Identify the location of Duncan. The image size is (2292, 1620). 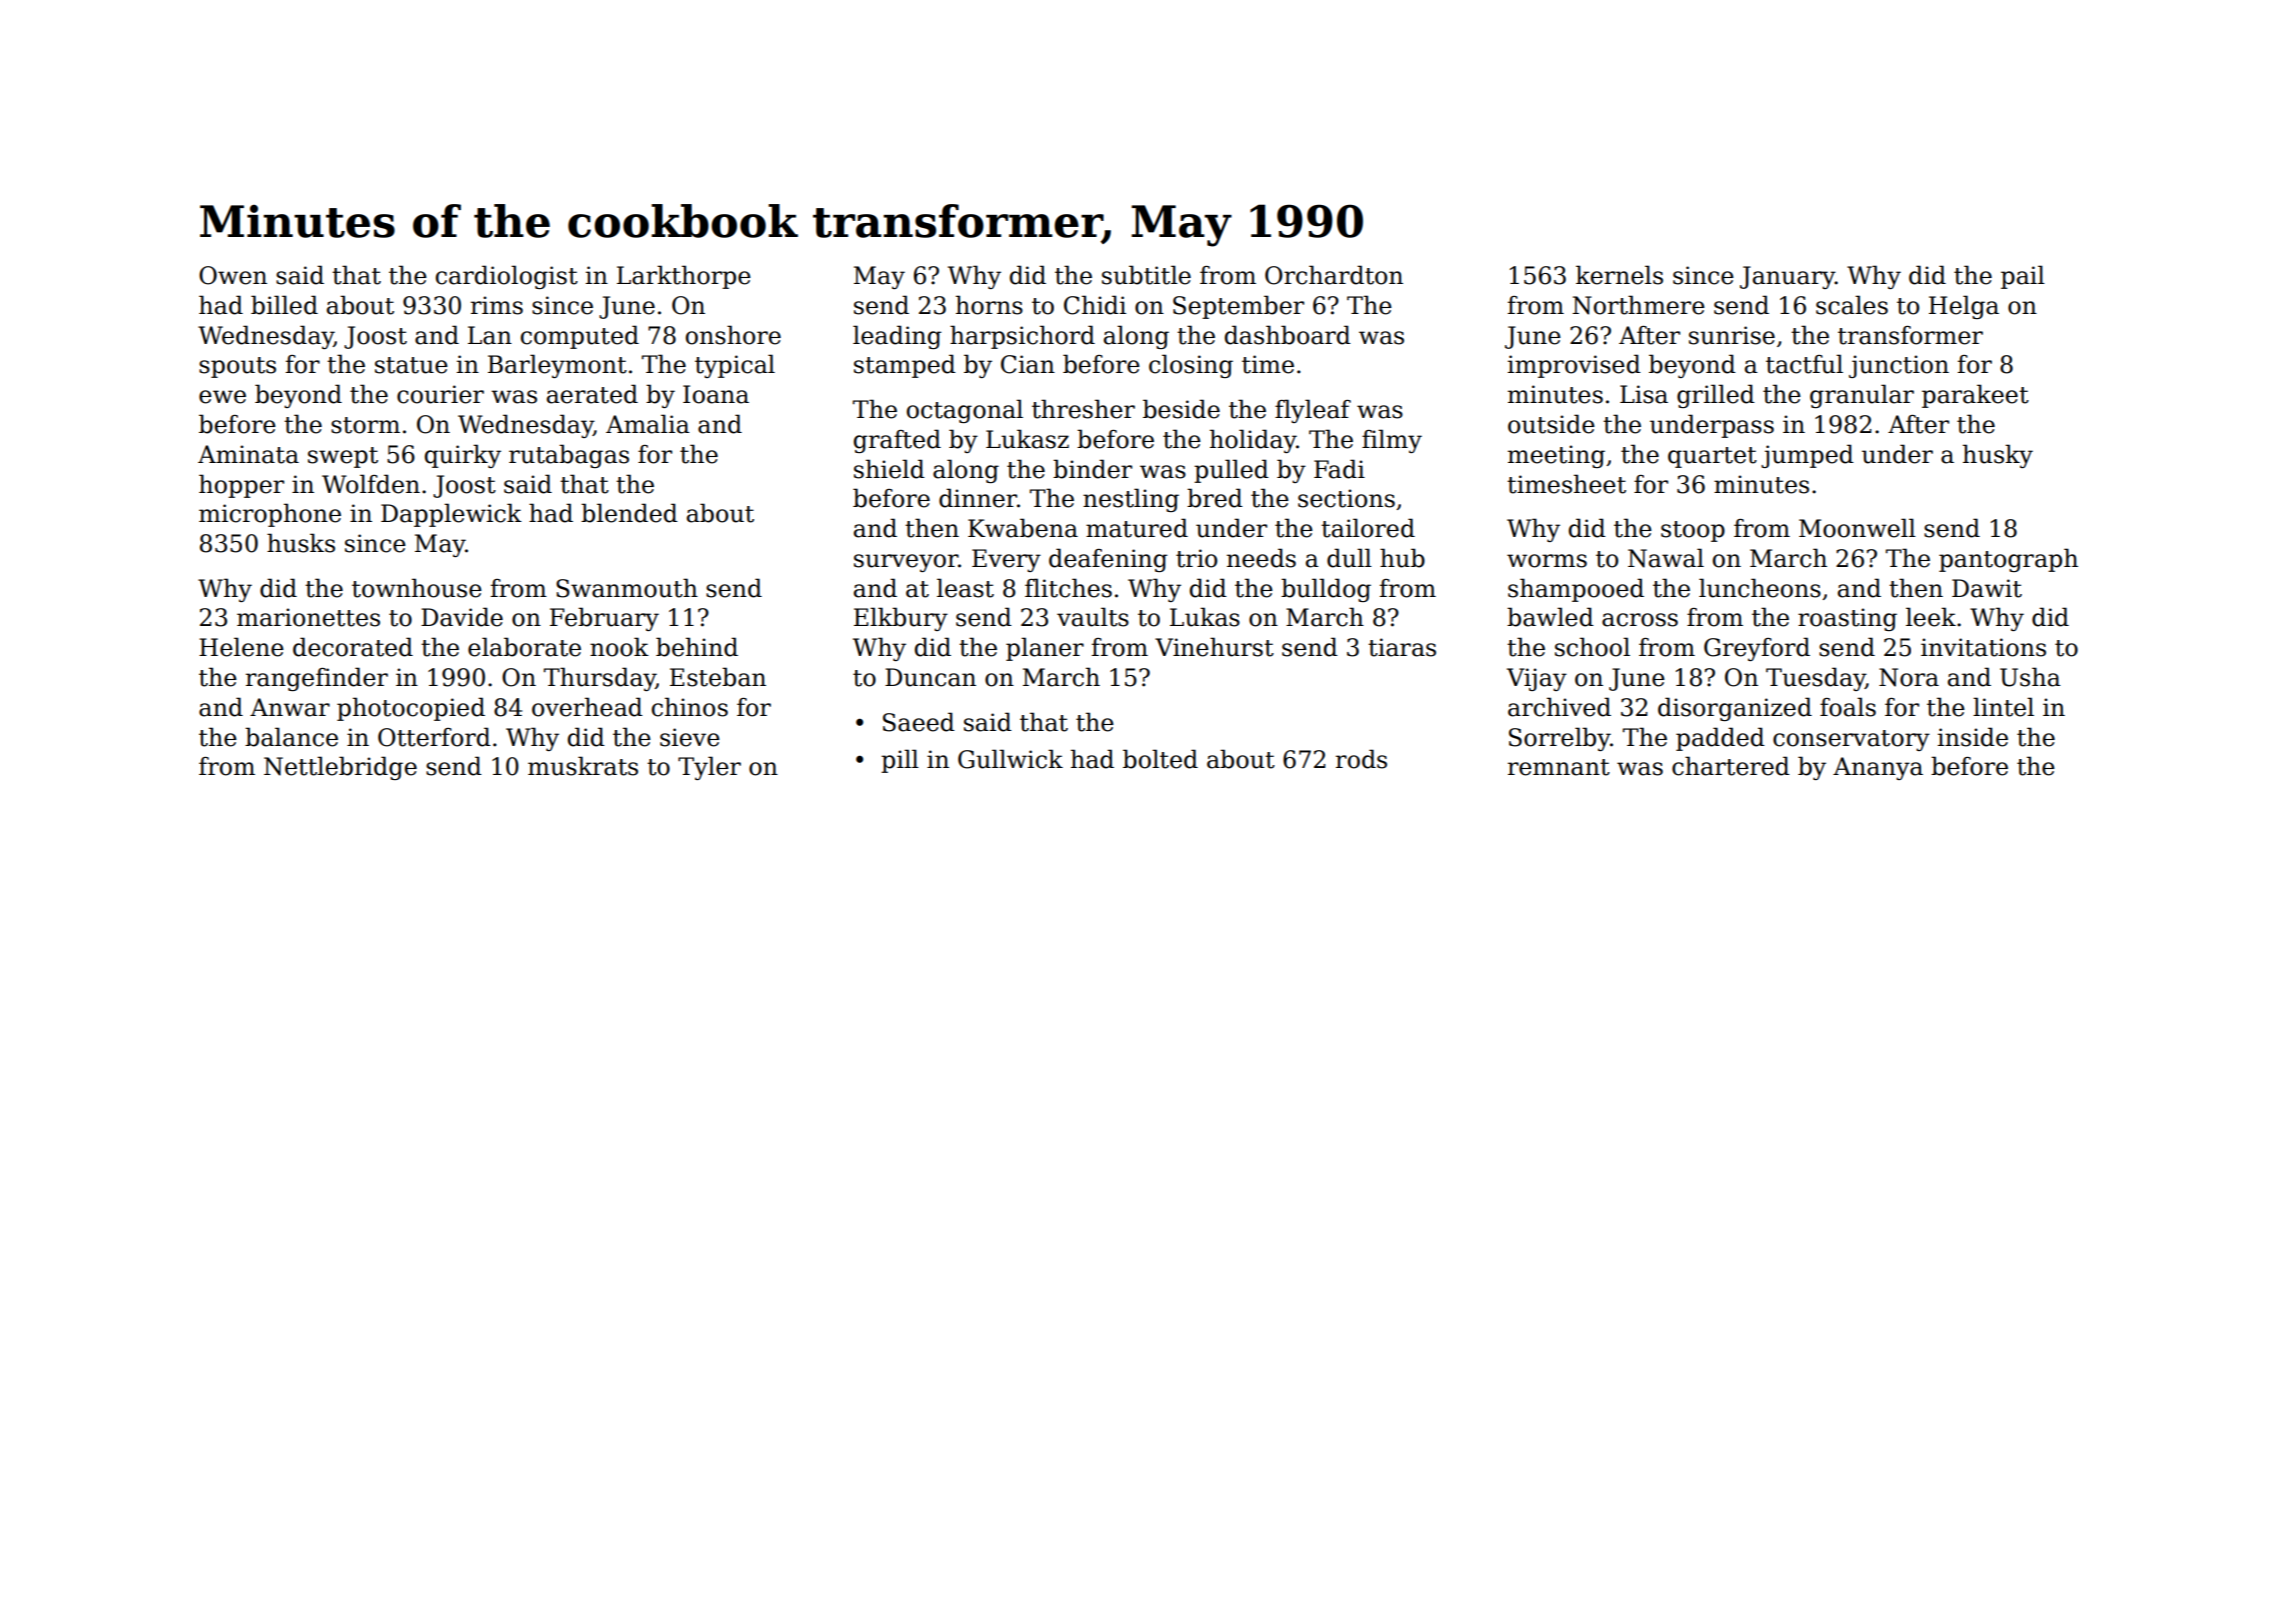
(930, 677).
